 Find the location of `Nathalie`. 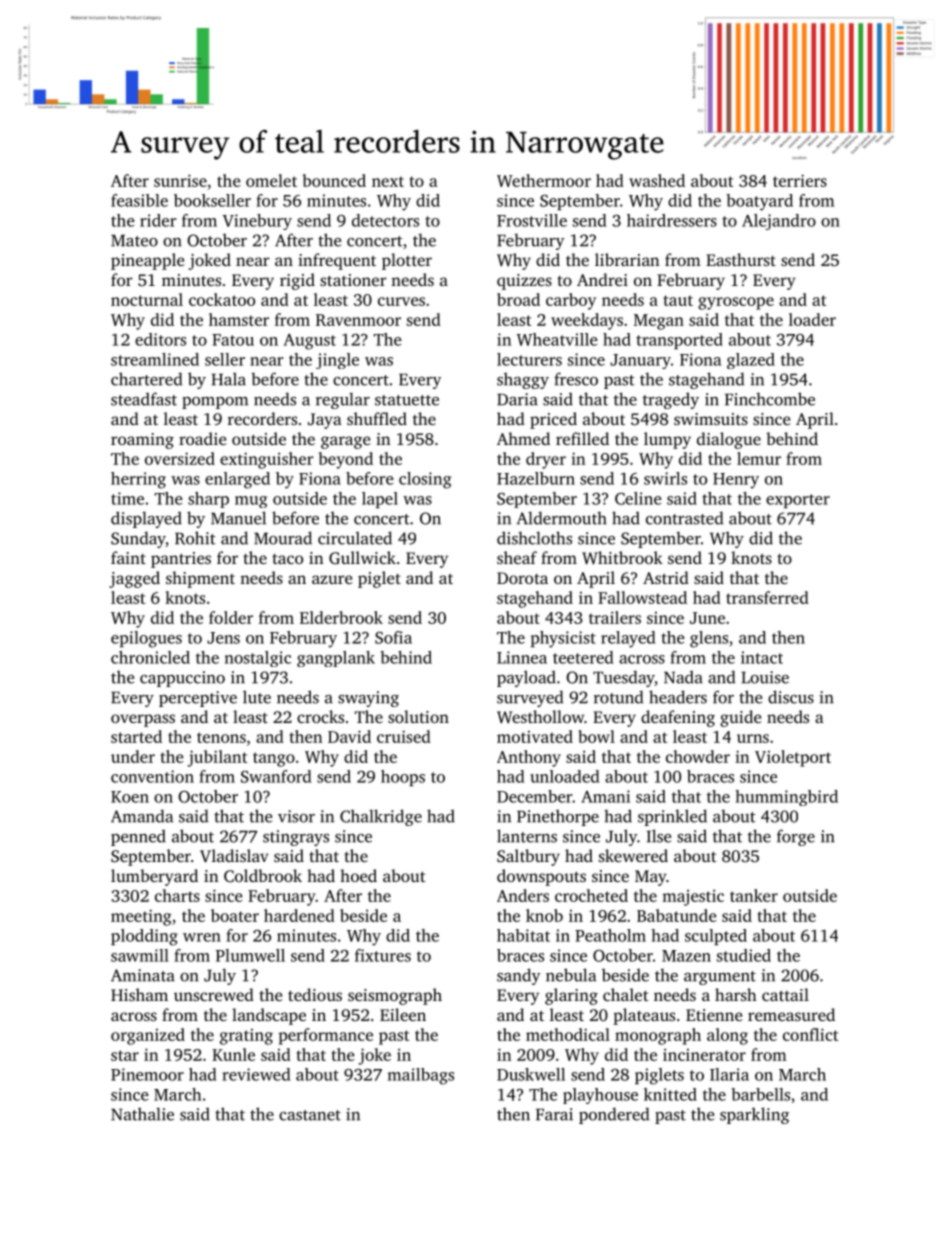

Nathalie is located at coordinates (142, 1114).
